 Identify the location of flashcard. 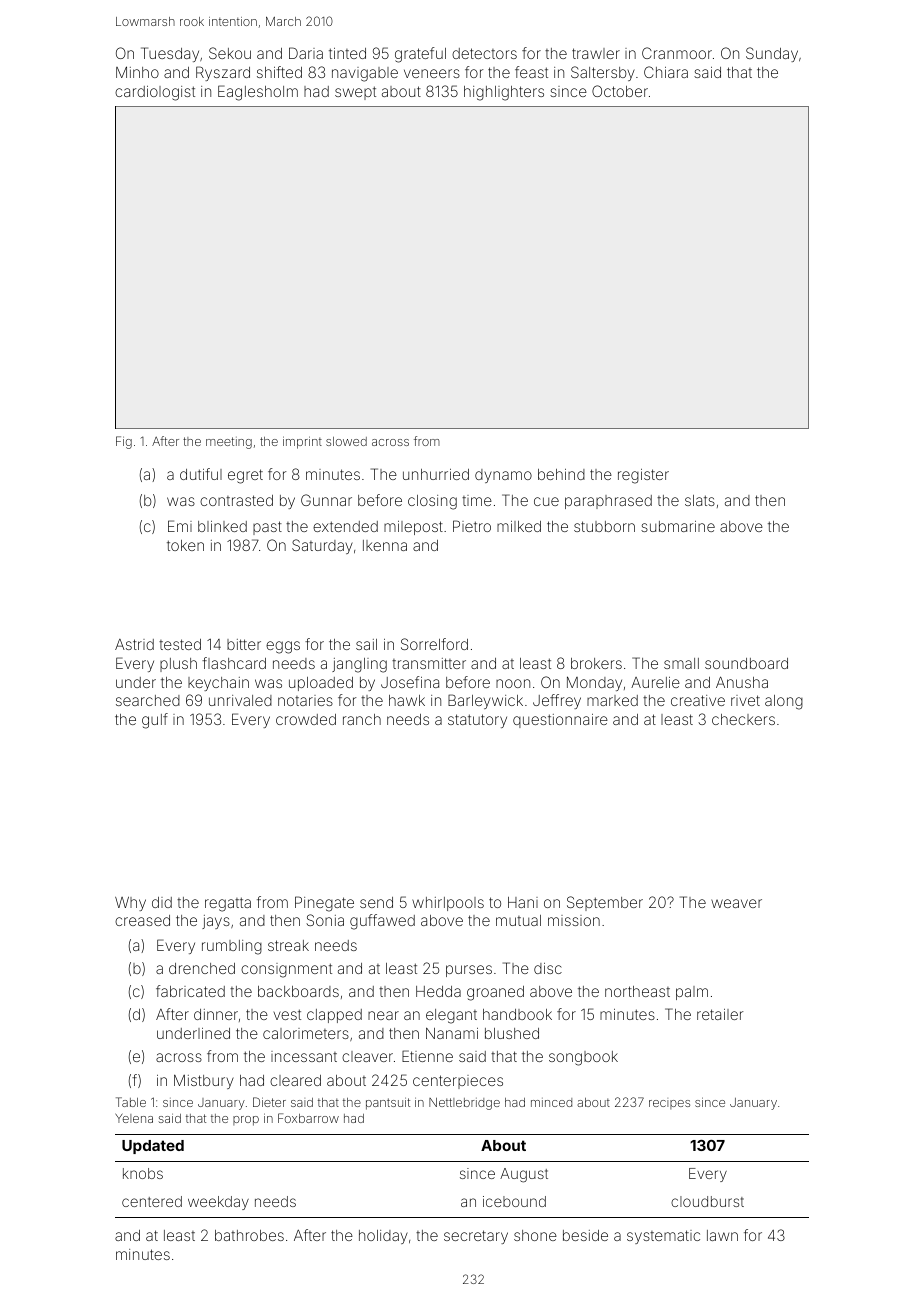
(234, 663).
